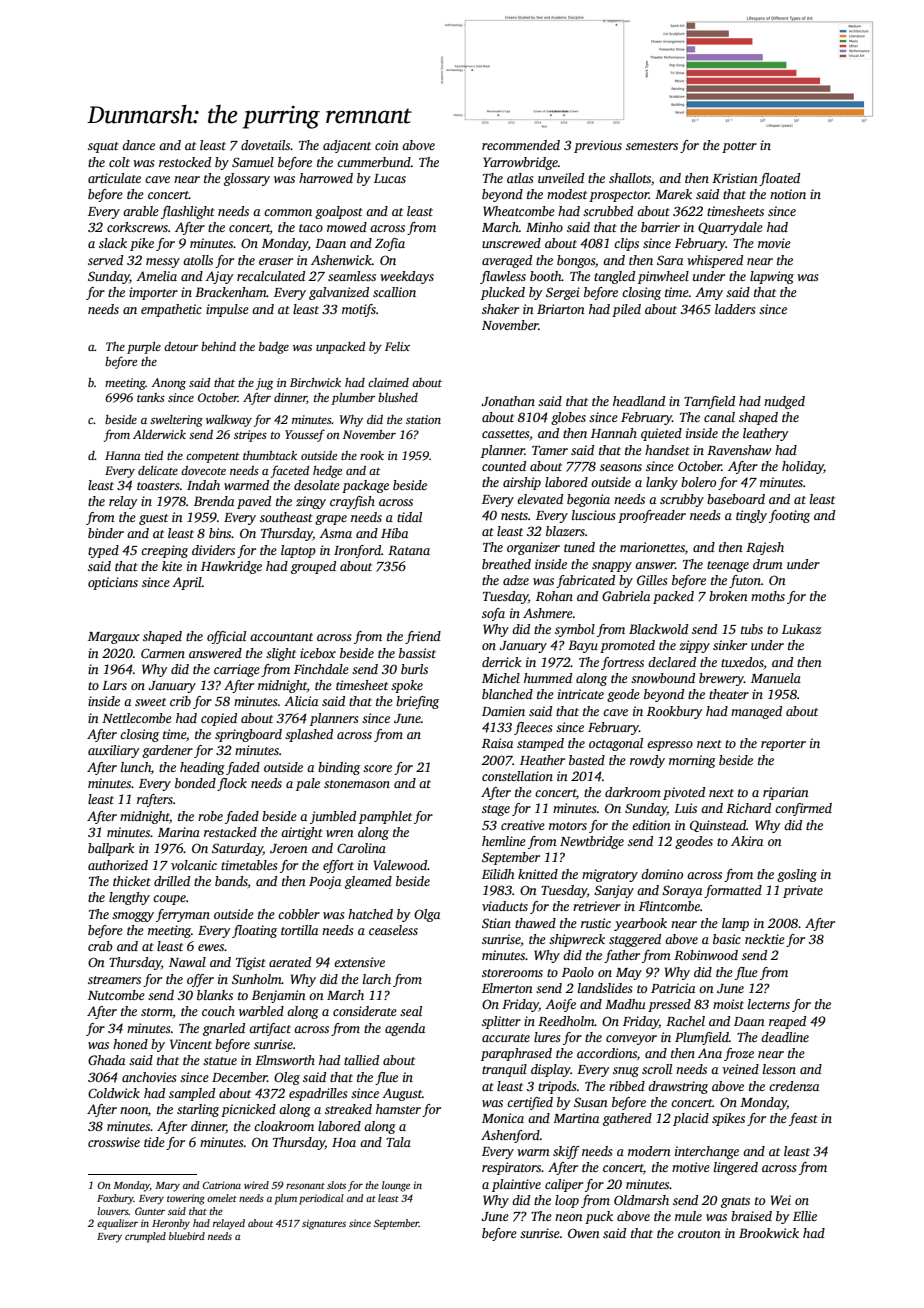 The height and width of the page is (1308, 924). I want to click on common, so click(288, 212).
